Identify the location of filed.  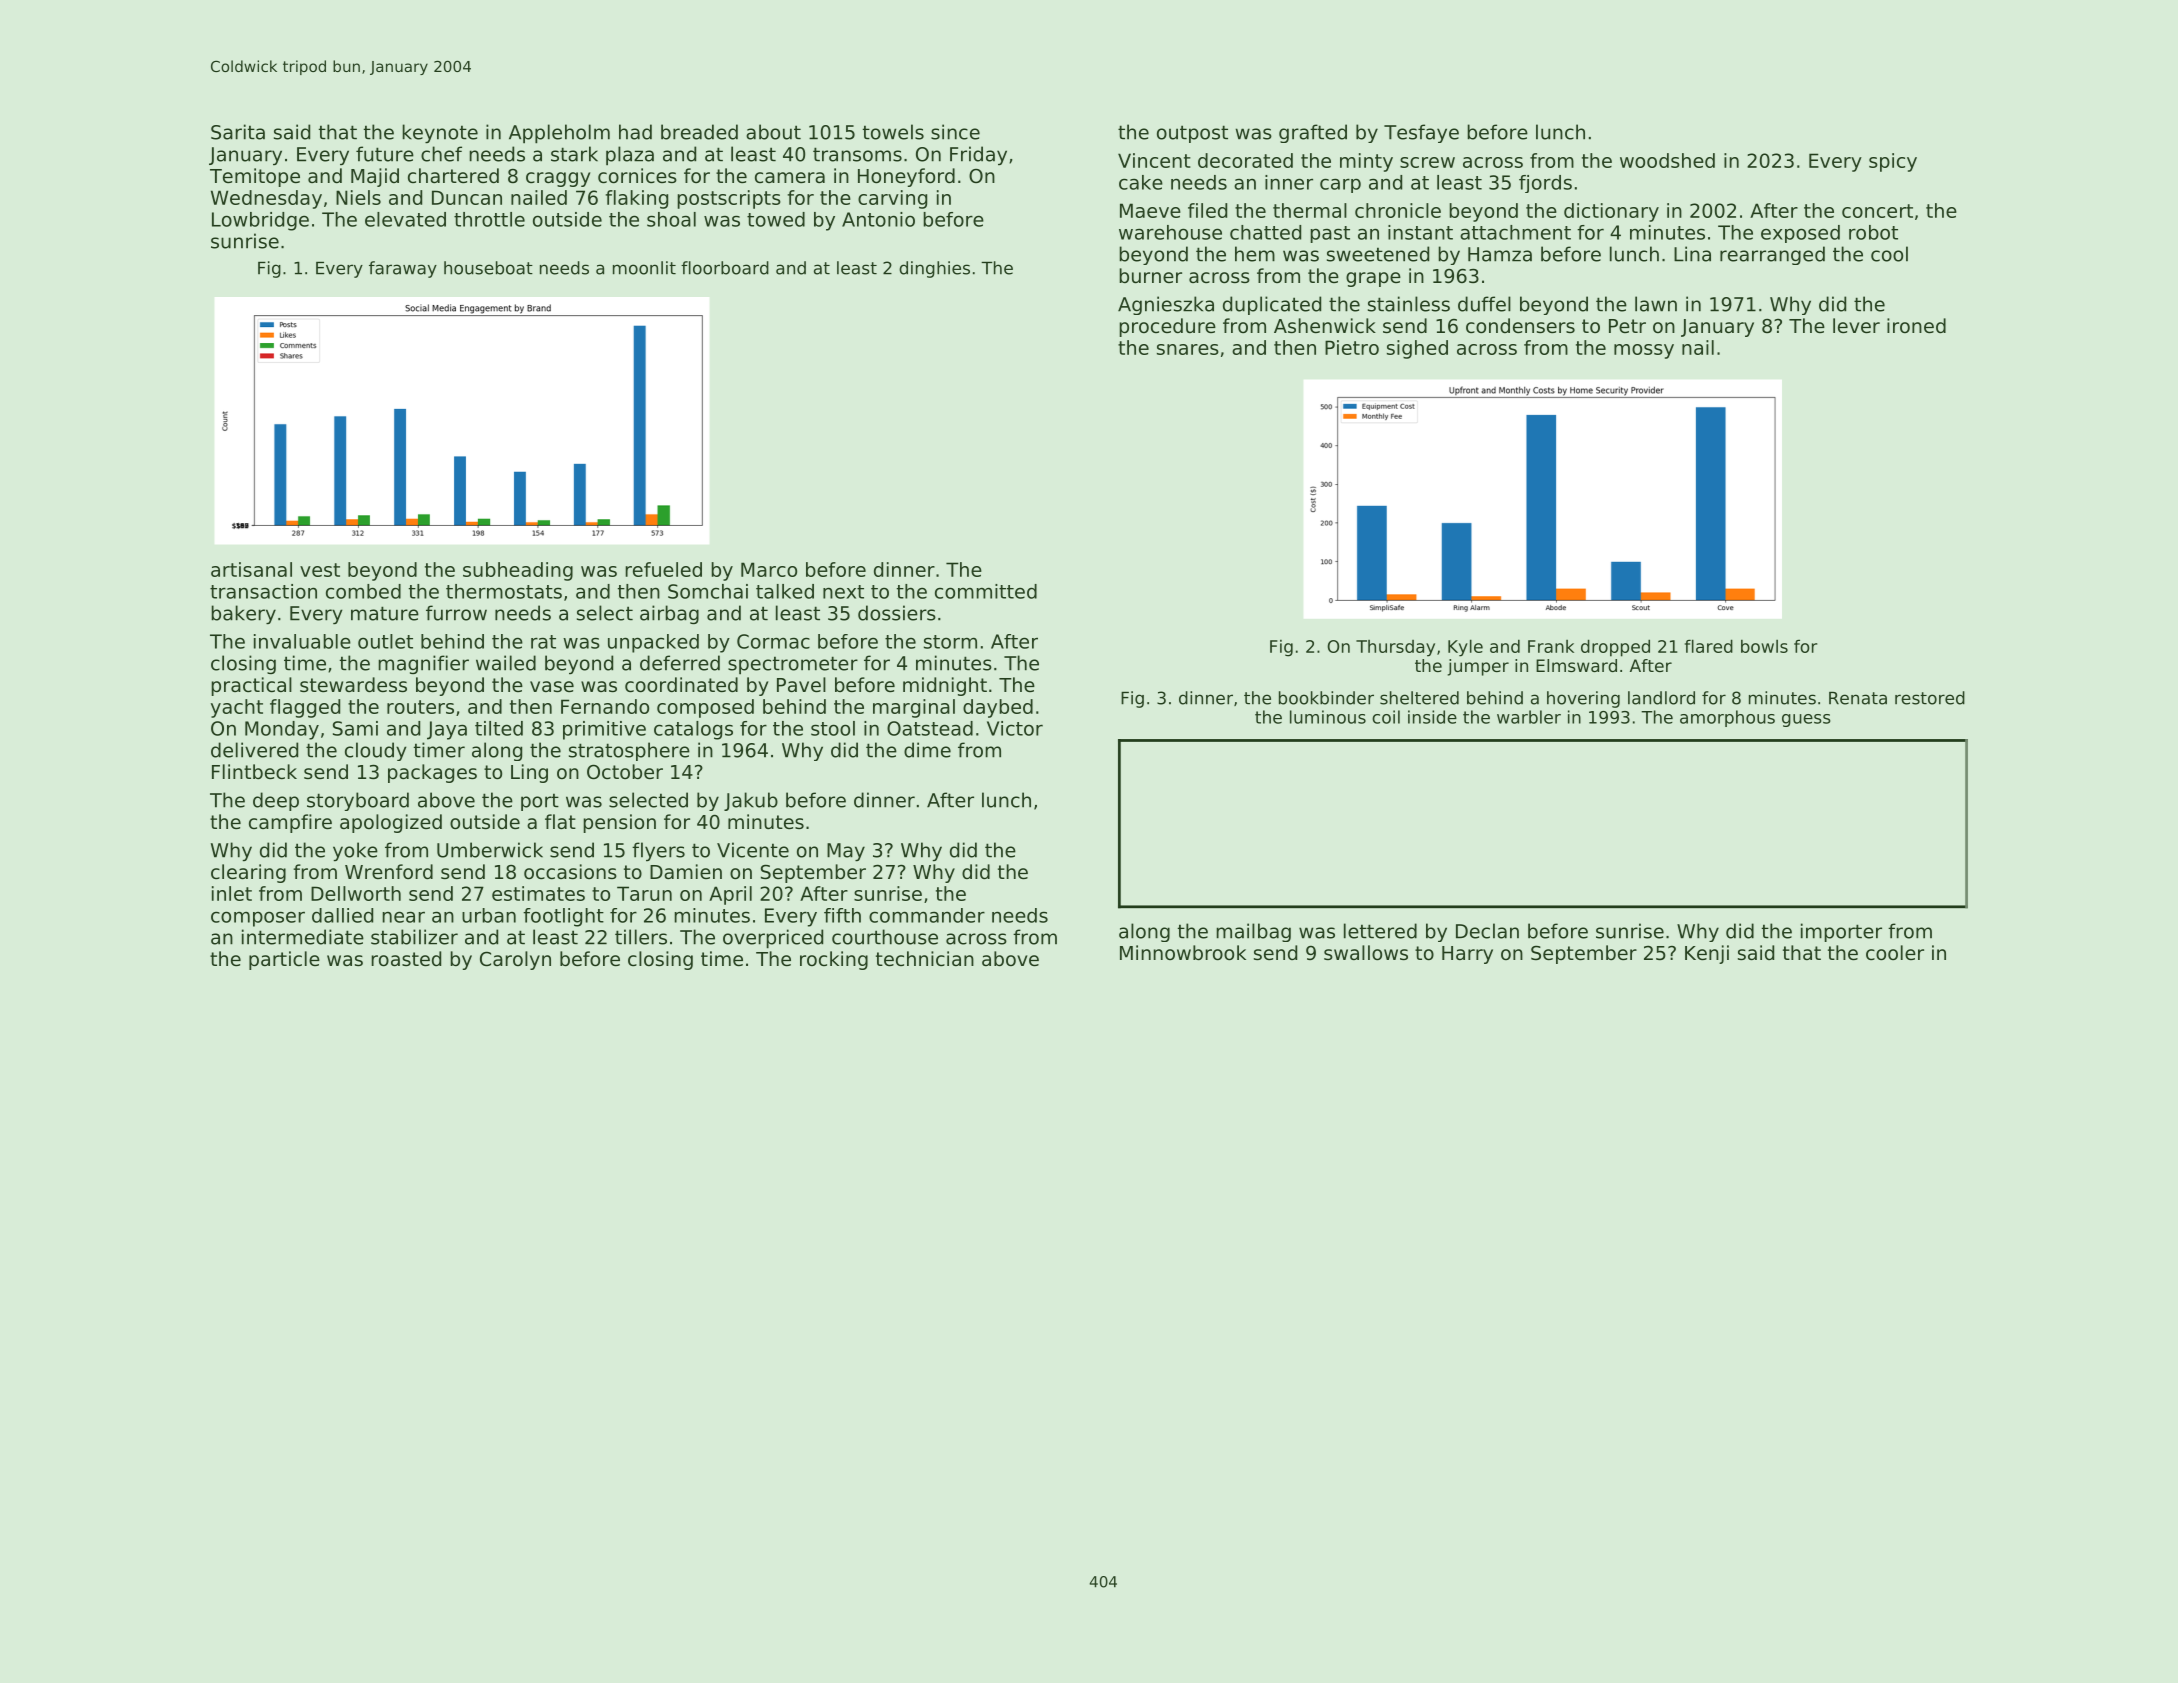
(1207, 210).
